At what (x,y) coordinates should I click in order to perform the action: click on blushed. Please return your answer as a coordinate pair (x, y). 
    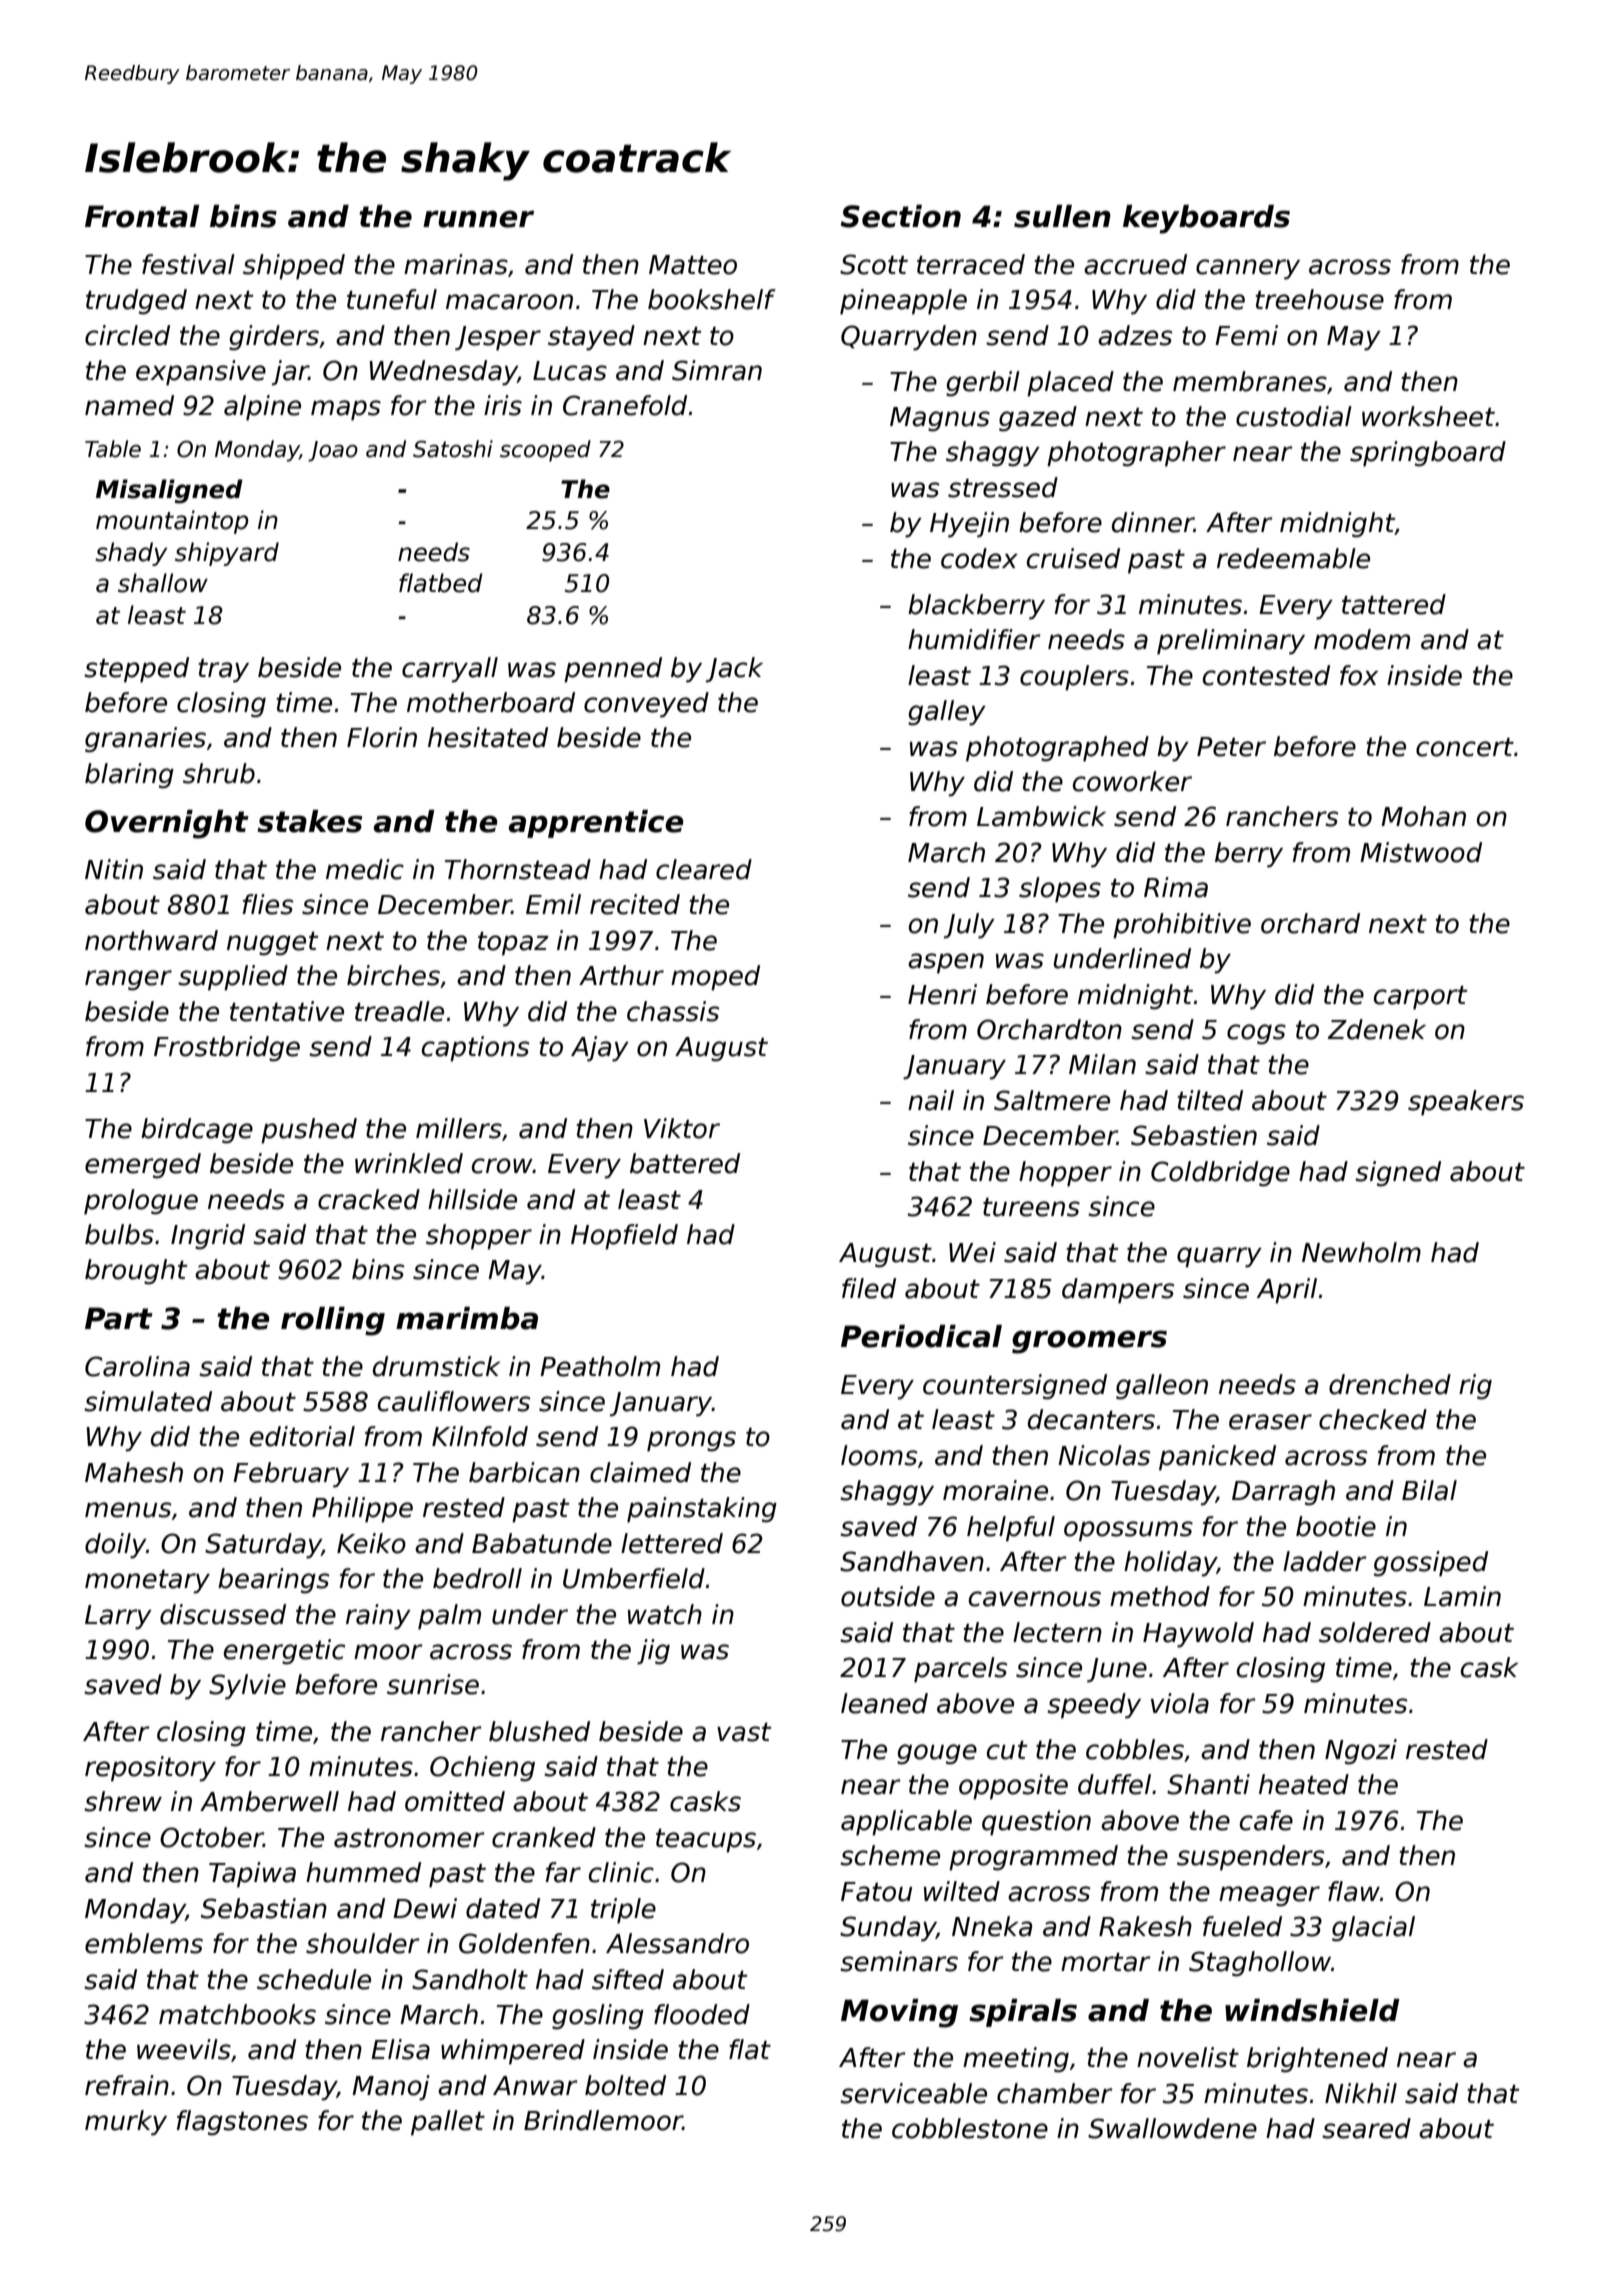
    Looking at the image, I should click on (539, 1731).
